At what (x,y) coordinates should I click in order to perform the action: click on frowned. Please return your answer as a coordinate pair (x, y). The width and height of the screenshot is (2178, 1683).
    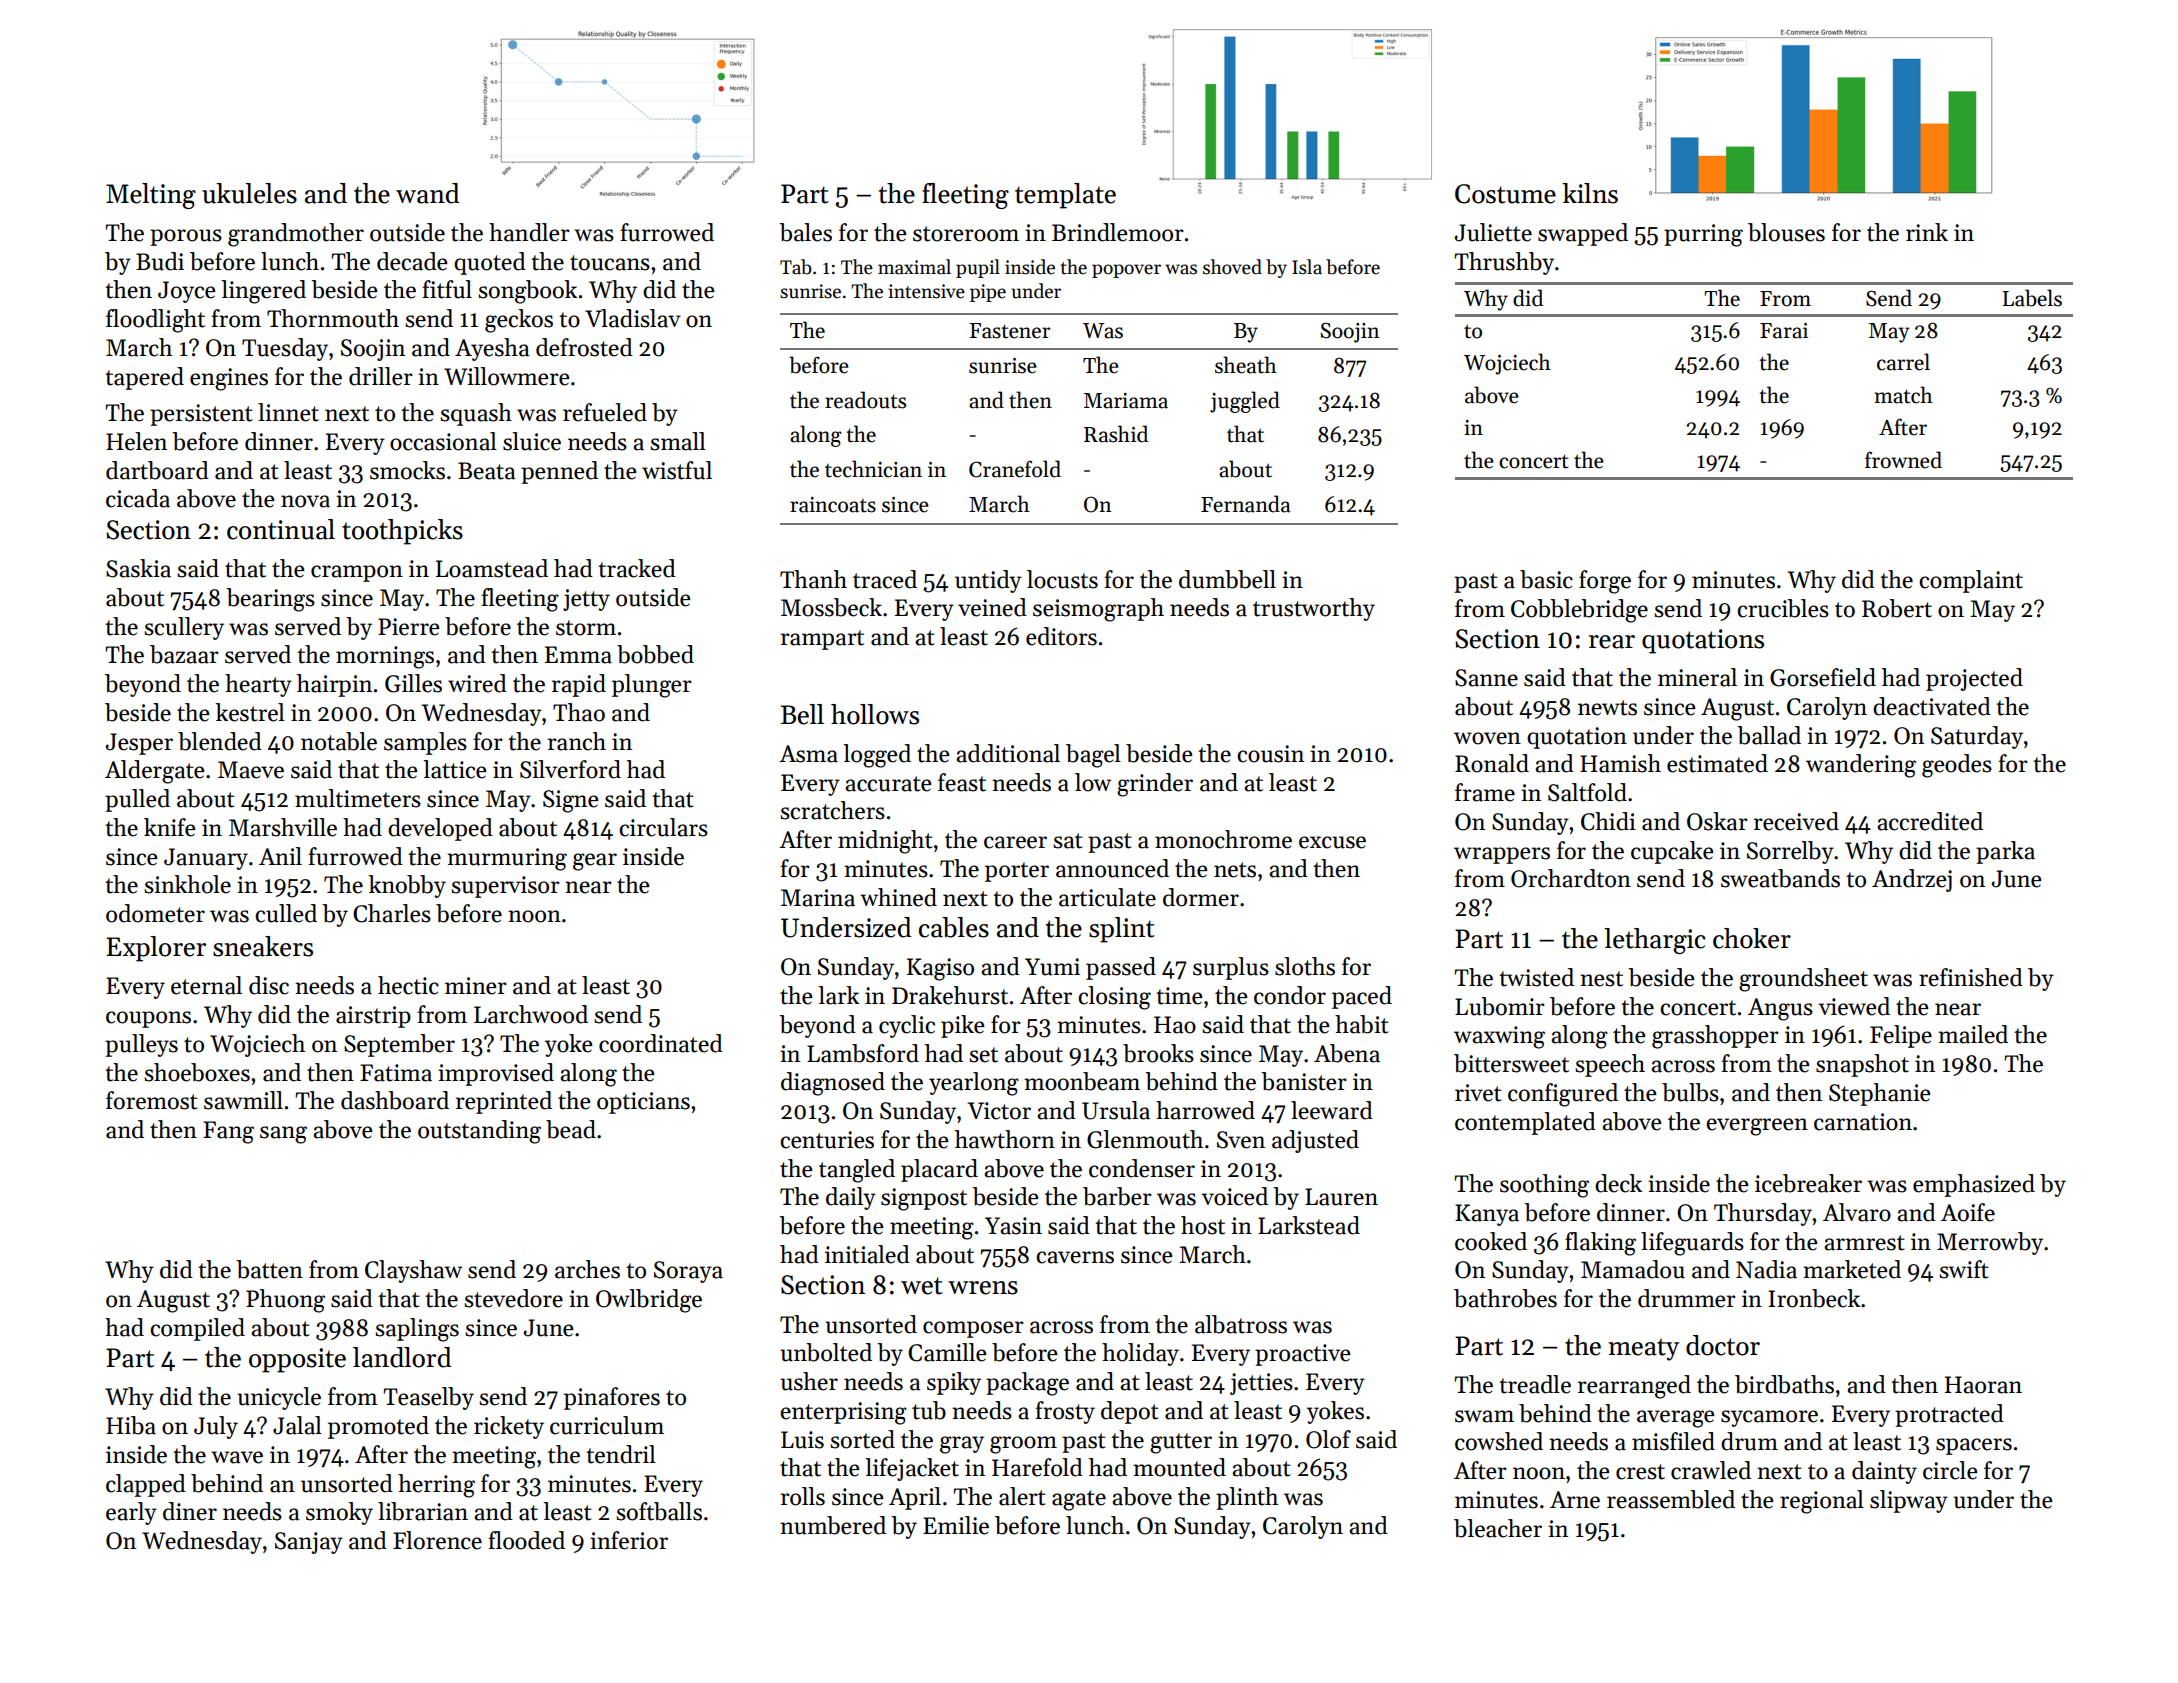
    Looking at the image, I should click on (1903, 460).
